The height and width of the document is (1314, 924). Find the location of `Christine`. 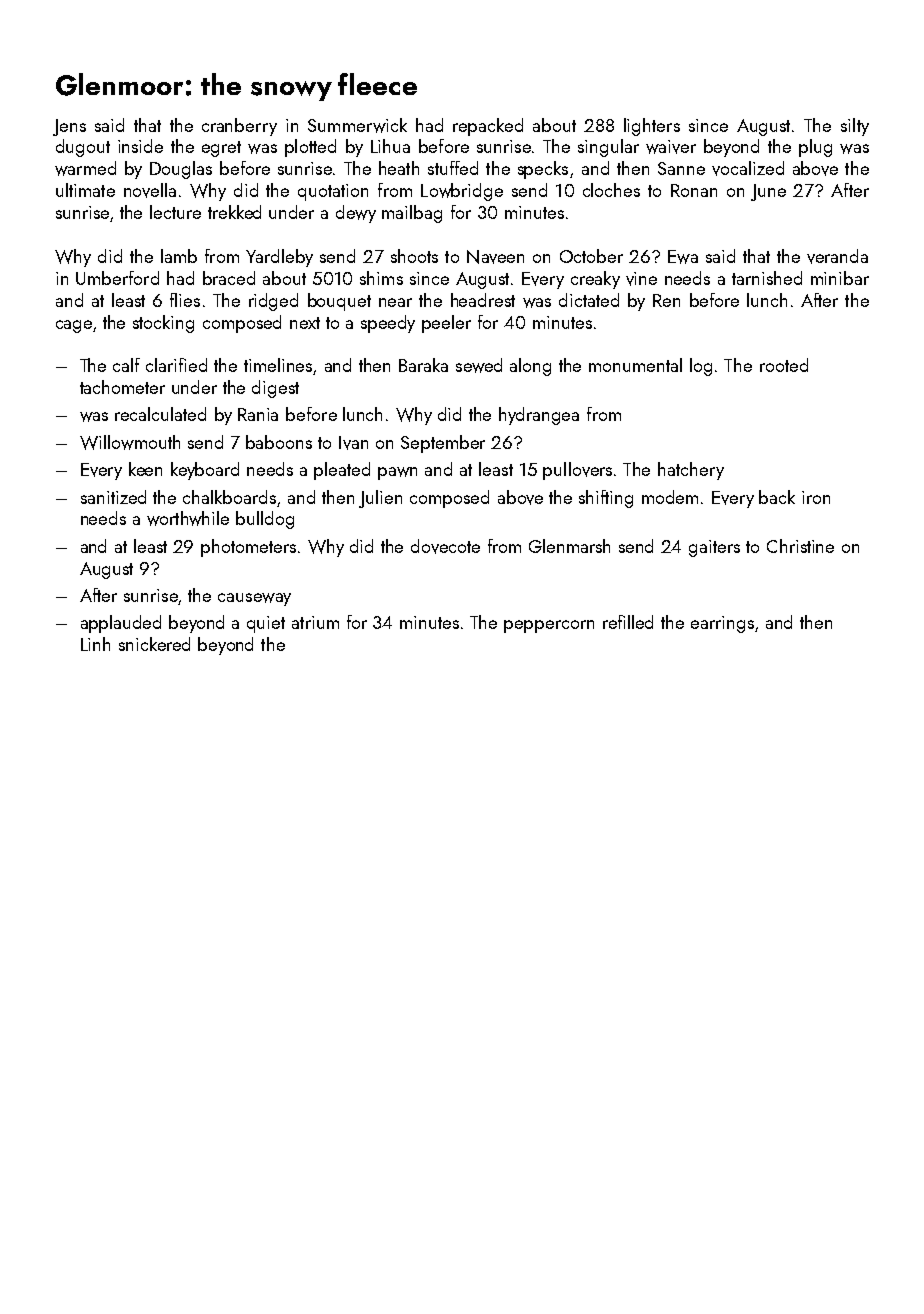

Christine is located at coordinates (800, 546).
